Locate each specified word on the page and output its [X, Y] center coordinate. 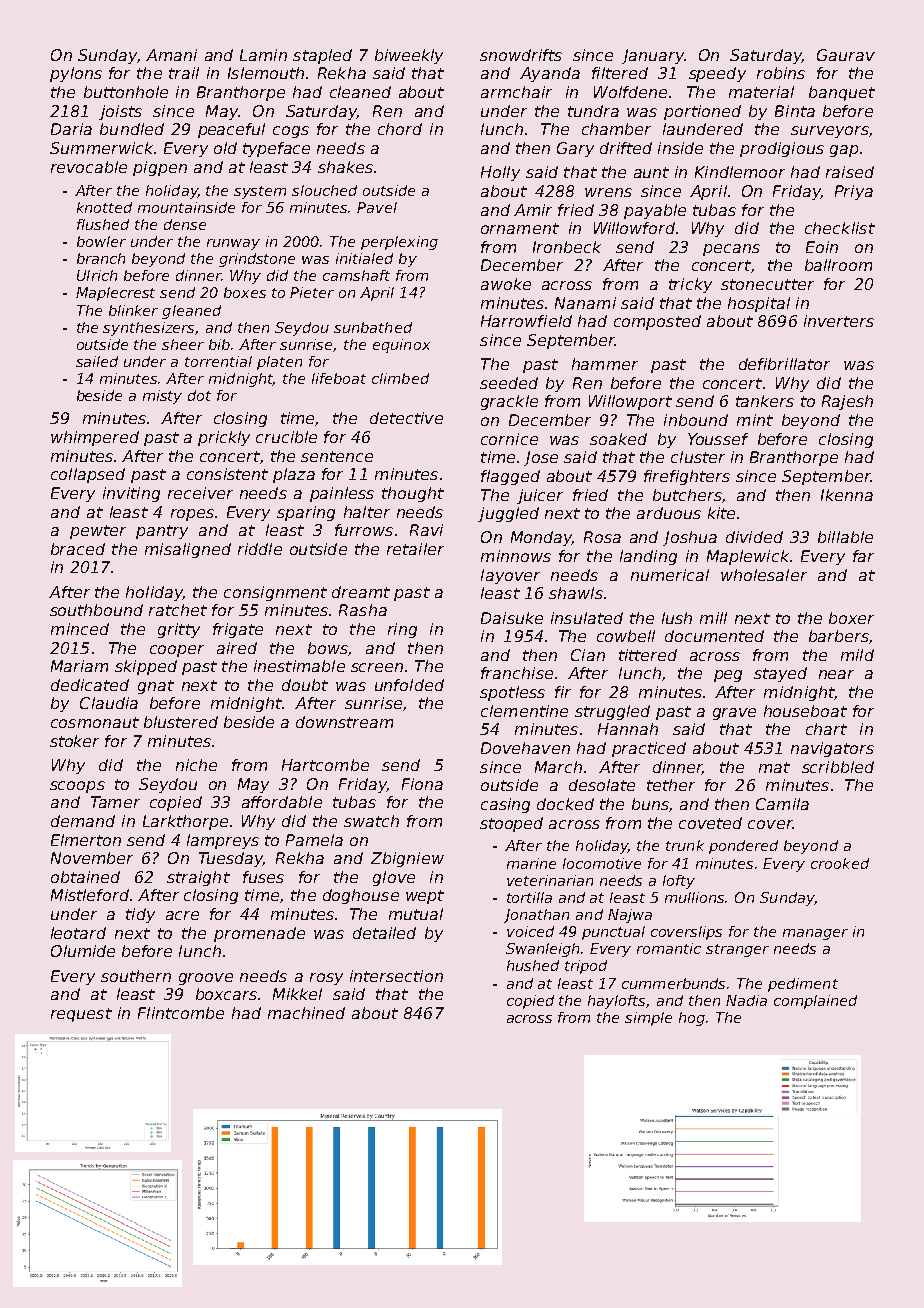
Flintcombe [181, 1013]
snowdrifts [521, 55]
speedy [717, 74]
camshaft [356, 275]
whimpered [95, 438]
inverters [839, 321]
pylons [76, 74]
